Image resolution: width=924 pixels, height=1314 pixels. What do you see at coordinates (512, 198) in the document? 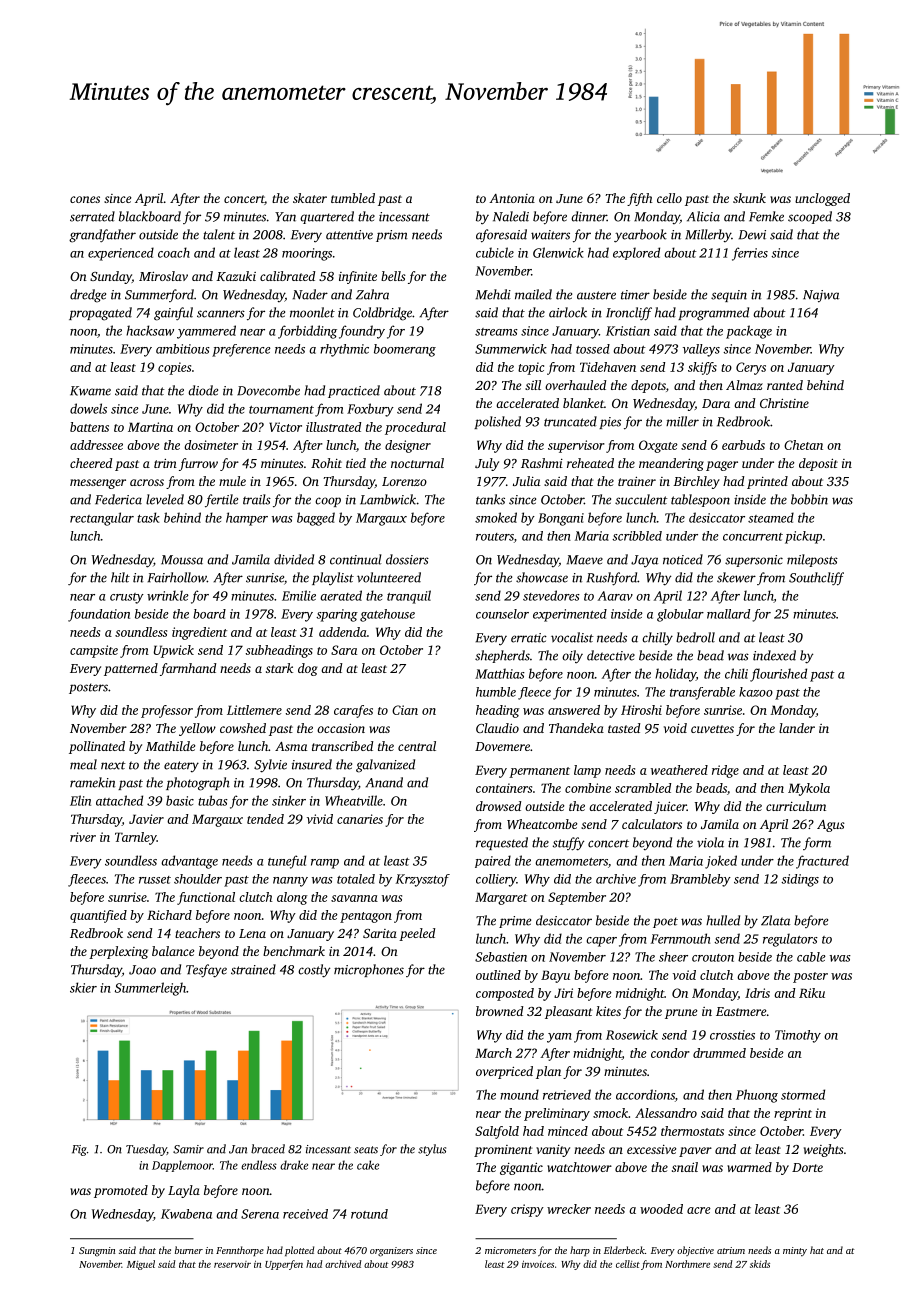
I see `Antonia` at bounding box center [512, 198].
